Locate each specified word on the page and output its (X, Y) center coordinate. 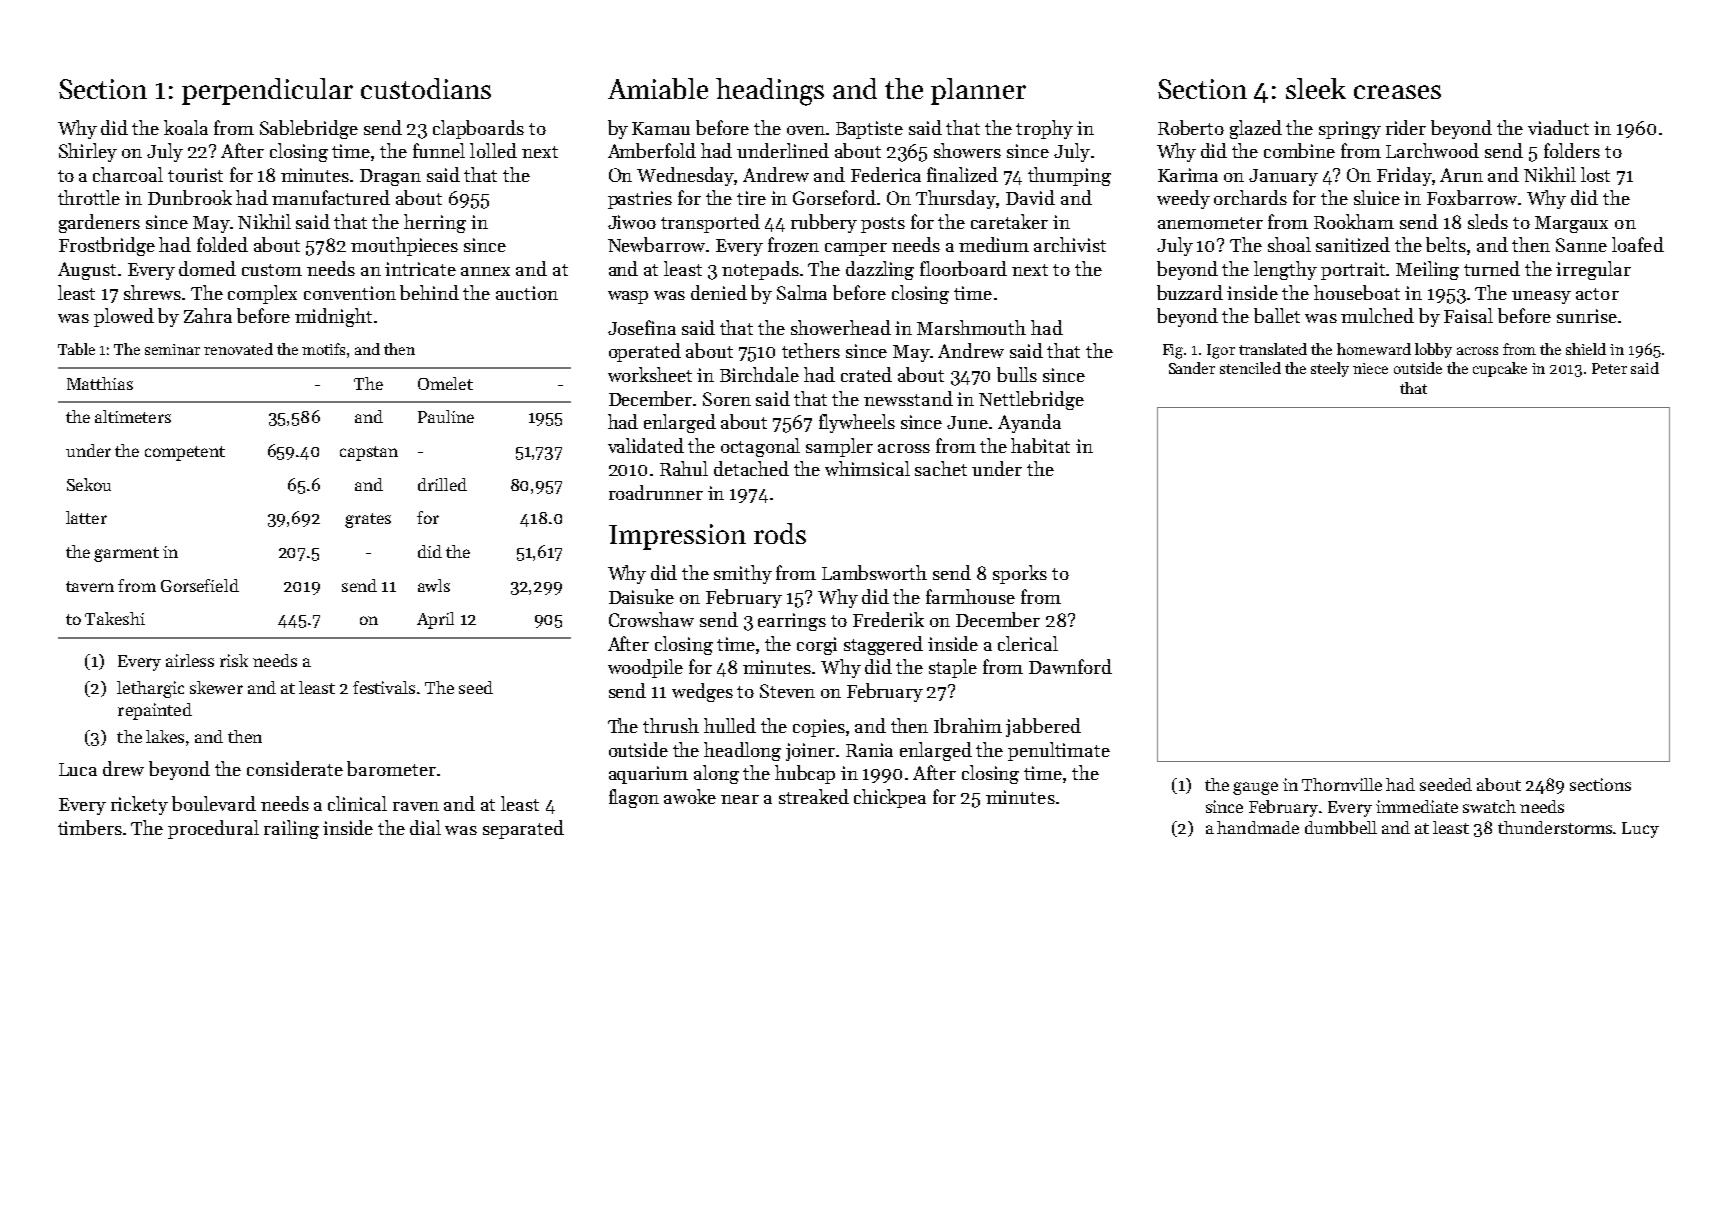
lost (1595, 174)
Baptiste (869, 130)
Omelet (445, 383)
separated (523, 829)
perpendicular (267, 91)
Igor (1221, 351)
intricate (420, 269)
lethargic (150, 689)
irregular (1593, 270)
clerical (1028, 643)
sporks (1020, 574)
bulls (1017, 374)
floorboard (963, 268)
